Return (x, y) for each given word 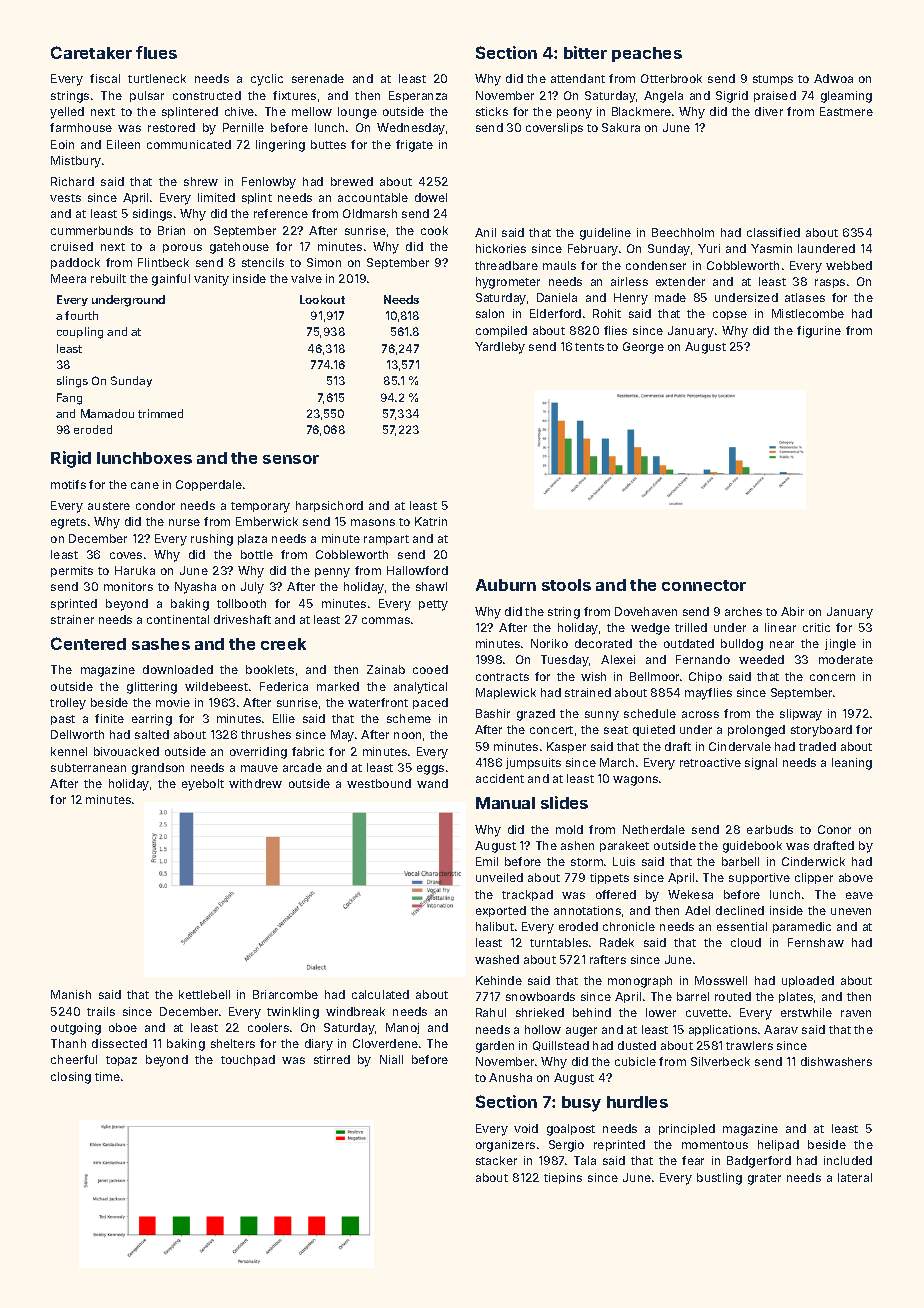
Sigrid (732, 97)
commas (386, 620)
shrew (201, 181)
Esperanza (418, 96)
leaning (852, 764)
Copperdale (209, 485)
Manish (71, 994)
